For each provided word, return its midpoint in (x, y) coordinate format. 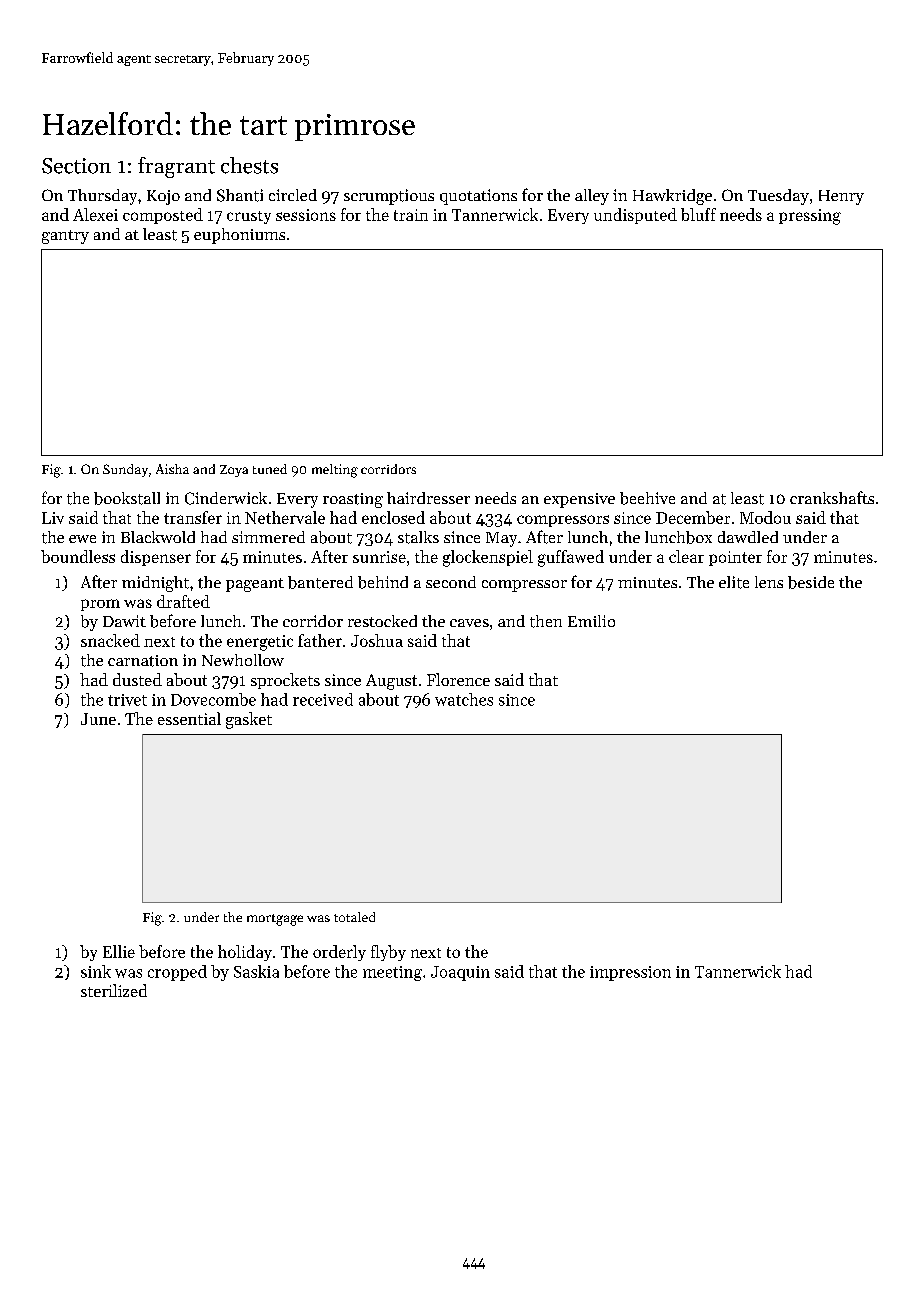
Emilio (591, 621)
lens (769, 582)
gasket (249, 720)
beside (811, 582)
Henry (841, 197)
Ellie (119, 951)
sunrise (379, 557)
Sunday (125, 470)
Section (76, 166)
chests (249, 165)
